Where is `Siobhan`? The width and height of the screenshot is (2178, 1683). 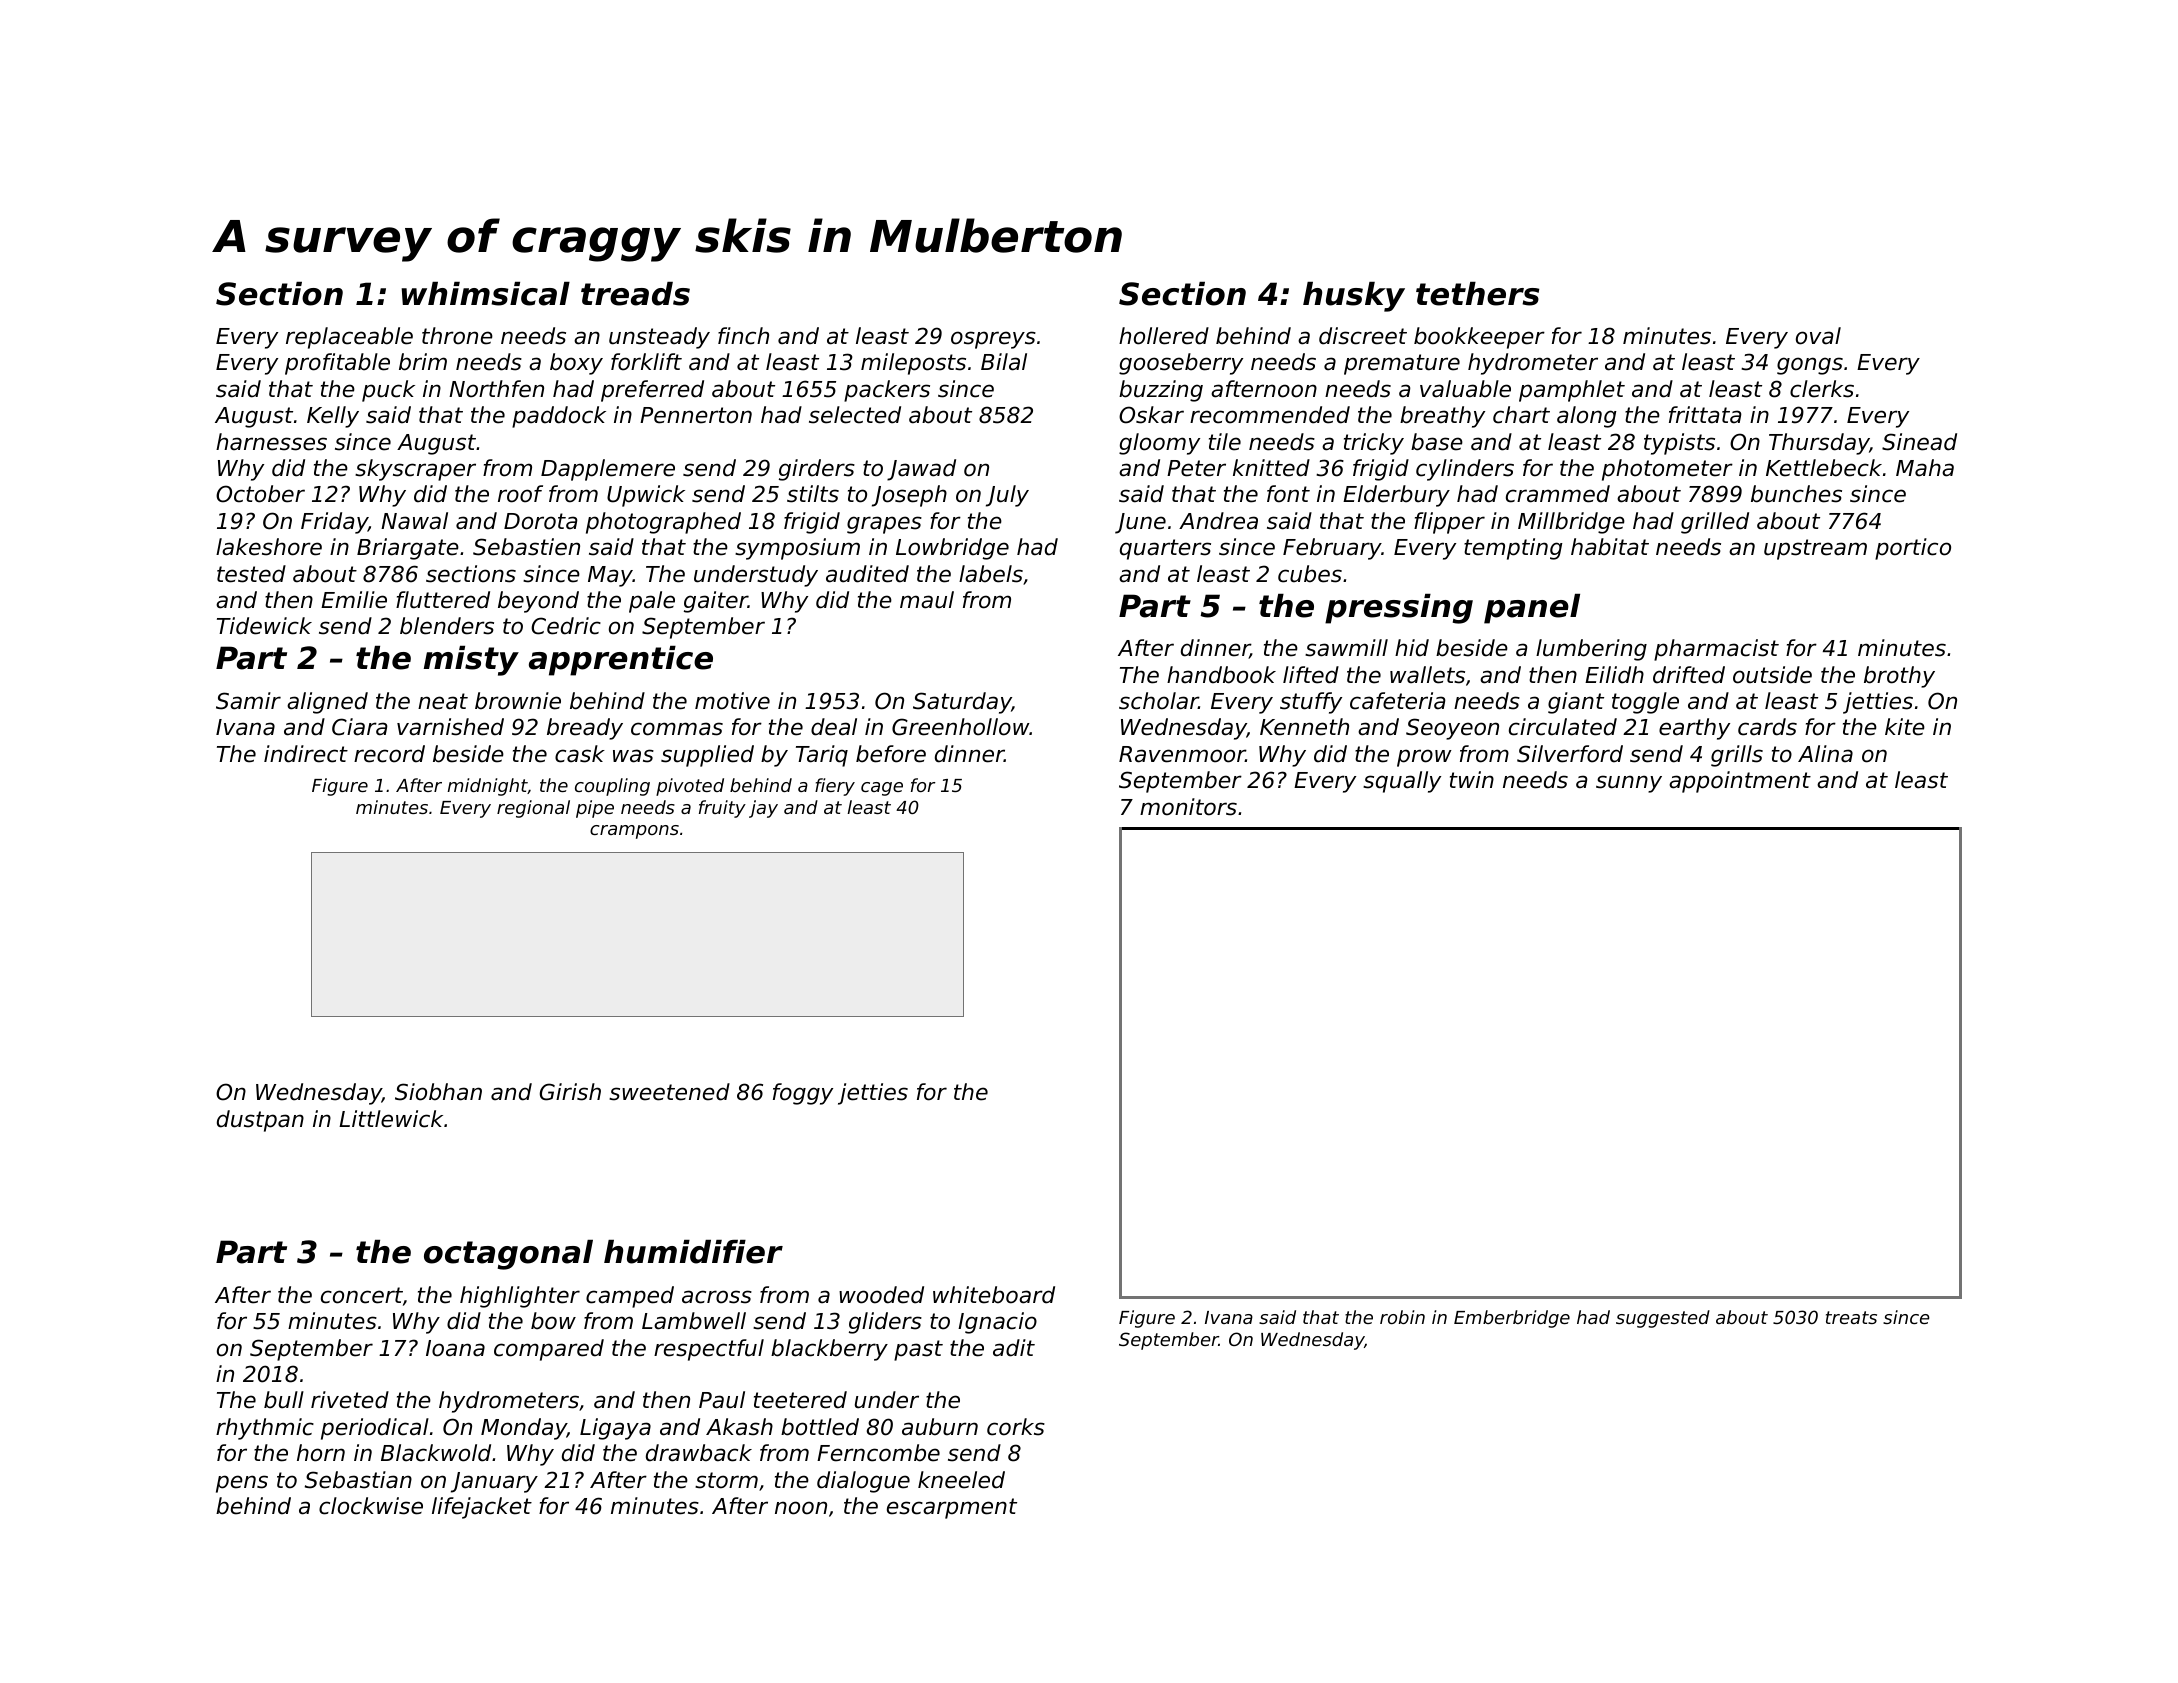
Siobhan is located at coordinates (438, 1092).
